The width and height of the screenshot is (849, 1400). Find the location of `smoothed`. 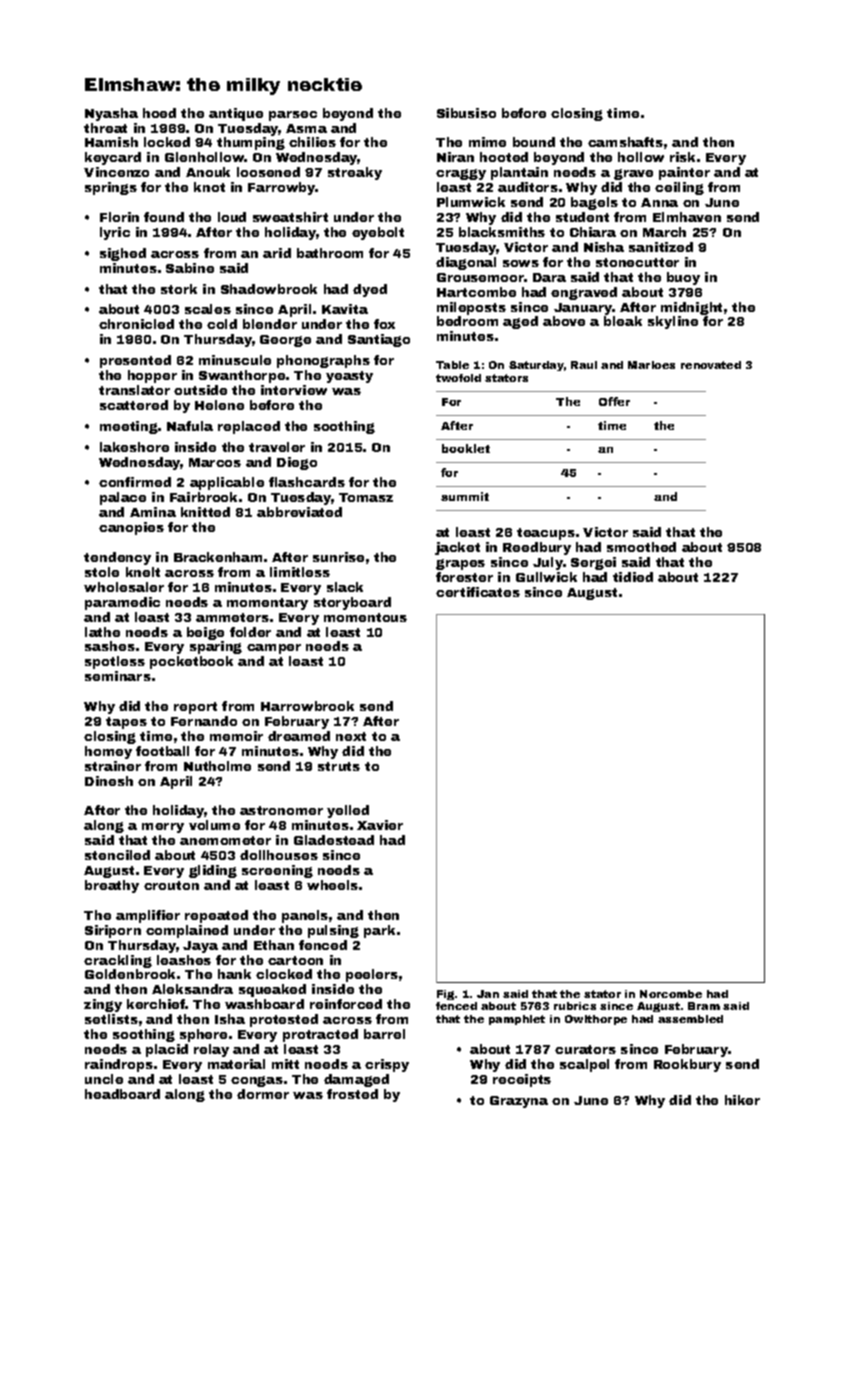

smoothed is located at coordinates (641, 547).
